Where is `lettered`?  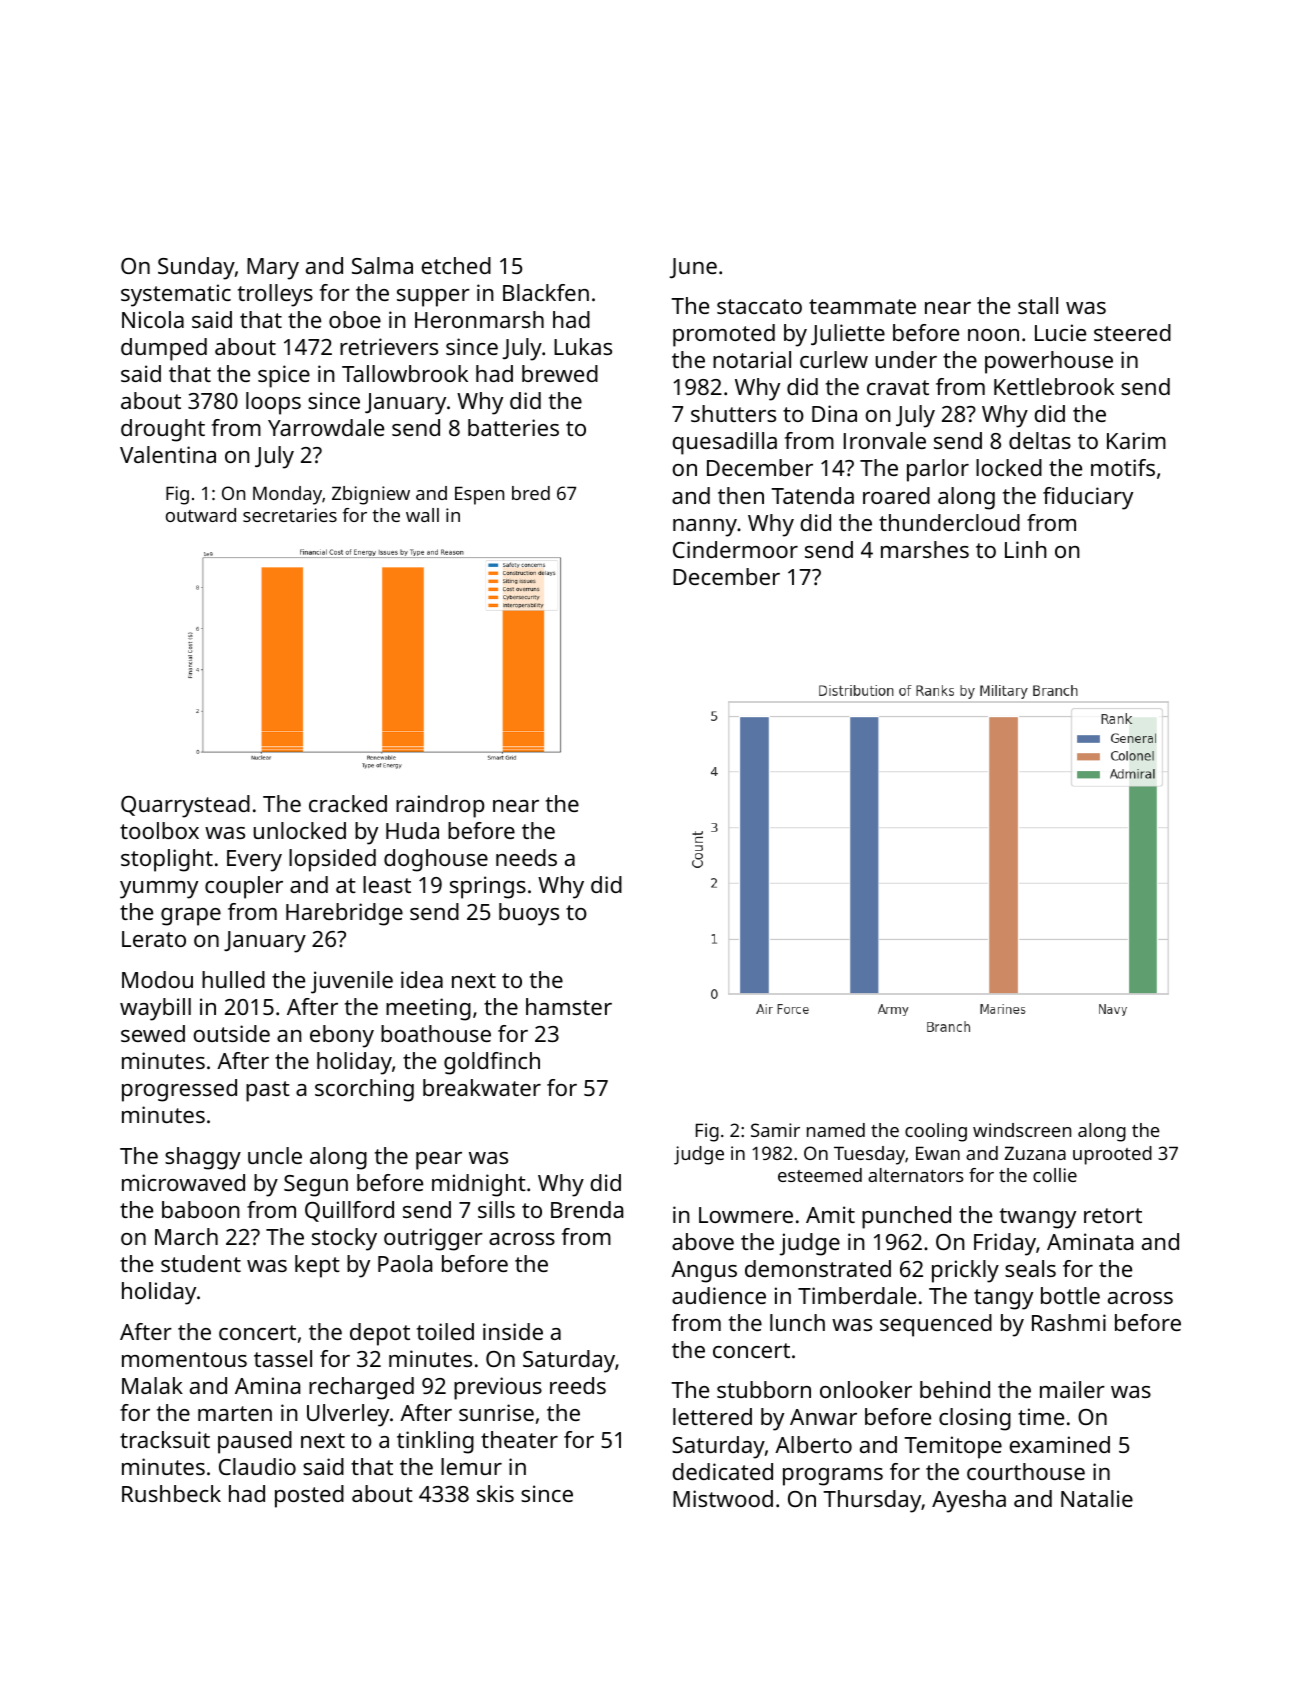
lettered is located at coordinates (712, 1416).
